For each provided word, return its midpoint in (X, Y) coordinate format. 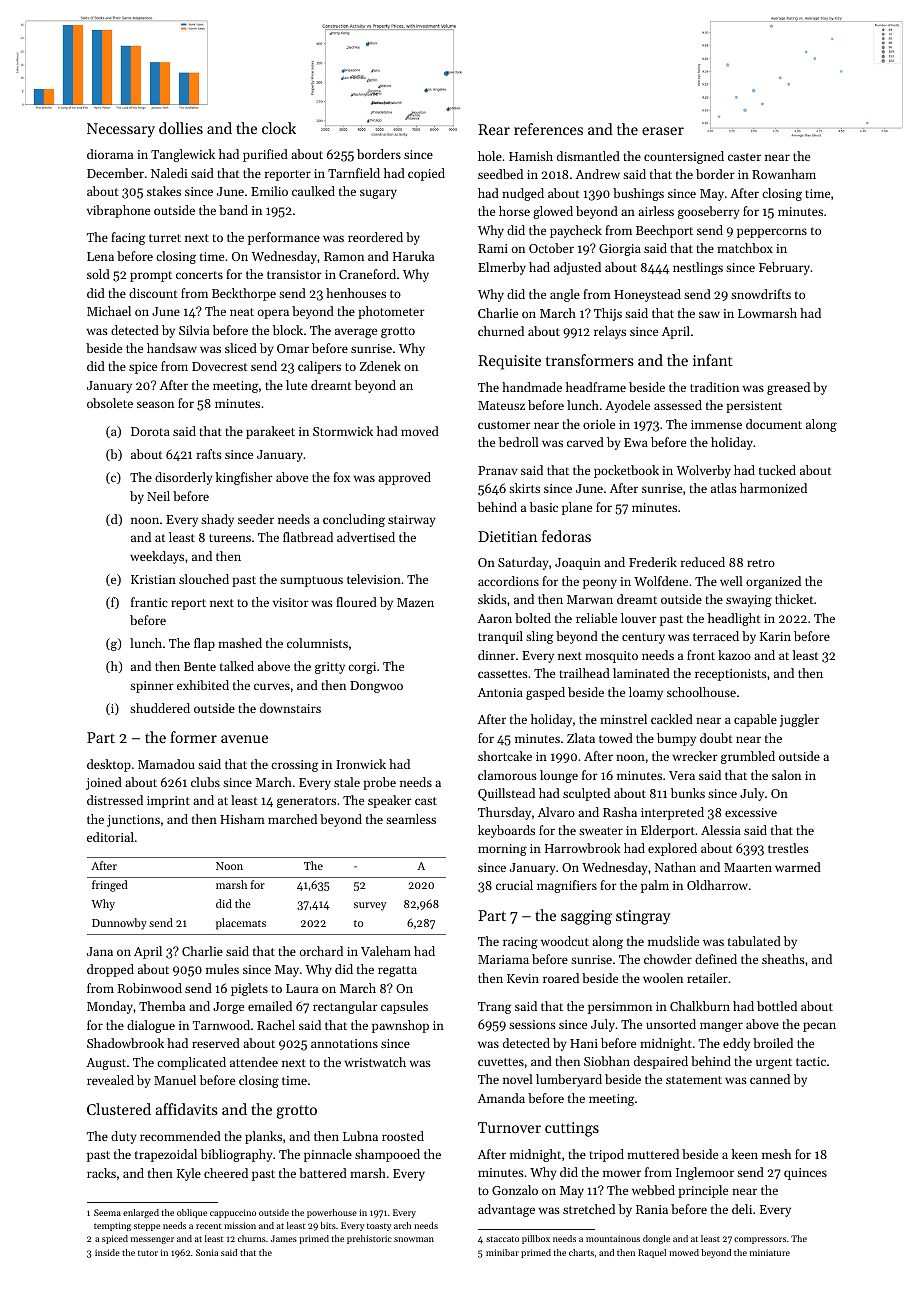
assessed (678, 405)
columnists (317, 643)
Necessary (121, 130)
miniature (770, 1252)
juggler (799, 720)
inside (107, 1252)
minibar (502, 1252)
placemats (241, 924)
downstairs (290, 708)
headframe (596, 387)
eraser (663, 131)
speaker (390, 801)
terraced (716, 636)
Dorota (150, 431)
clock (279, 128)
